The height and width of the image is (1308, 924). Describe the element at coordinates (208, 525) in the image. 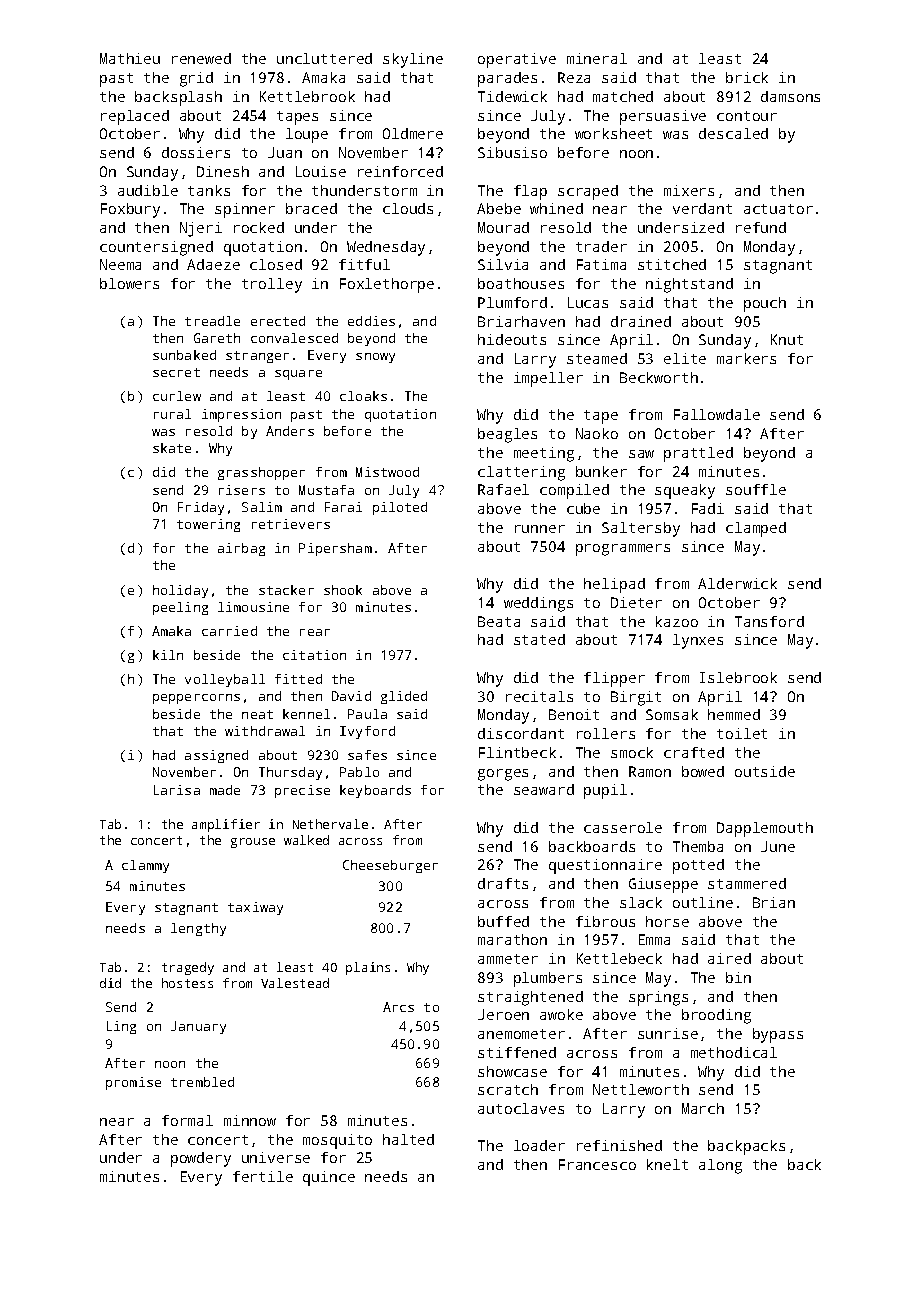

I see `towering` at that location.
